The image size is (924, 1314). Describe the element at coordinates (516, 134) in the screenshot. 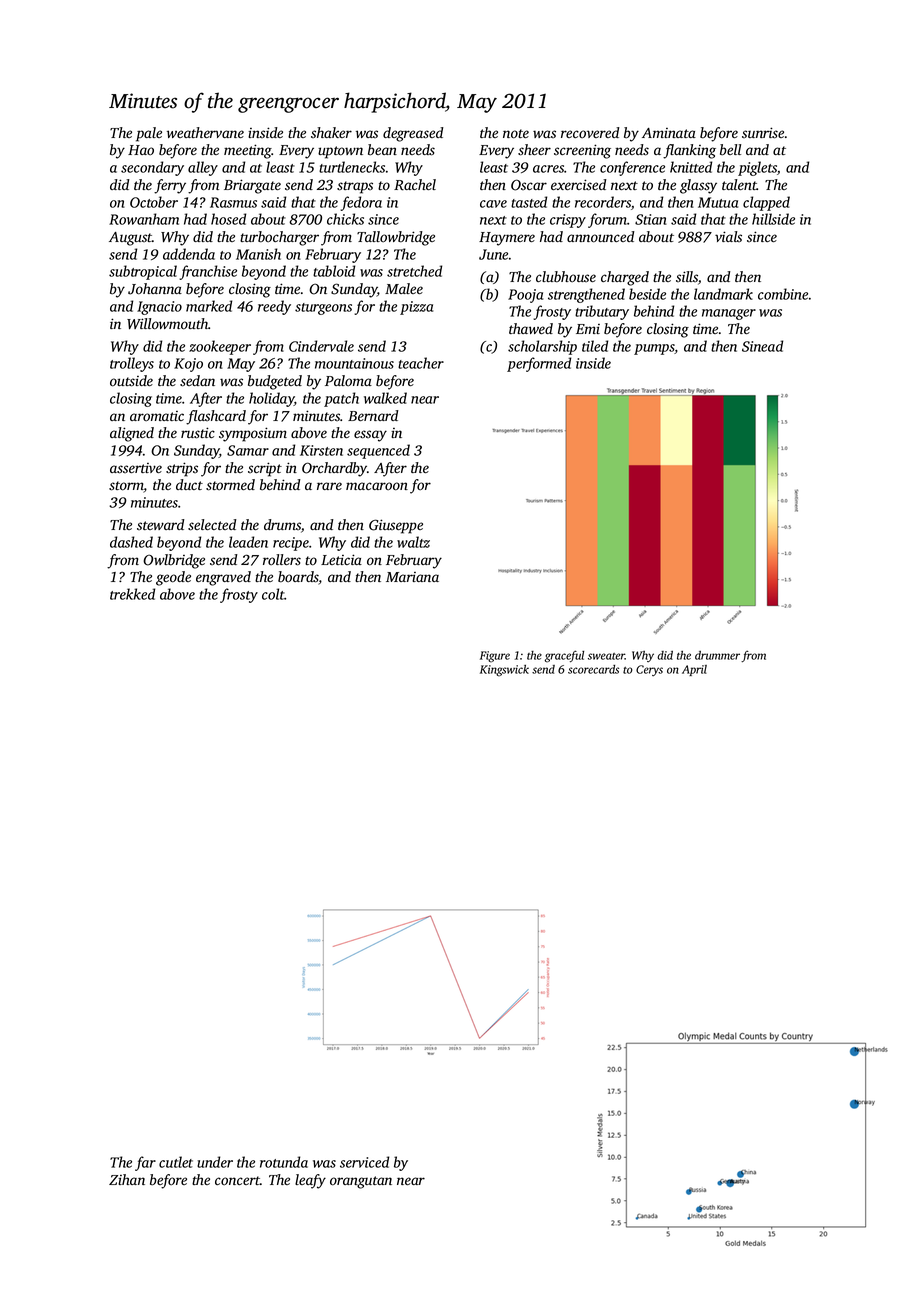

I see `note` at that location.
